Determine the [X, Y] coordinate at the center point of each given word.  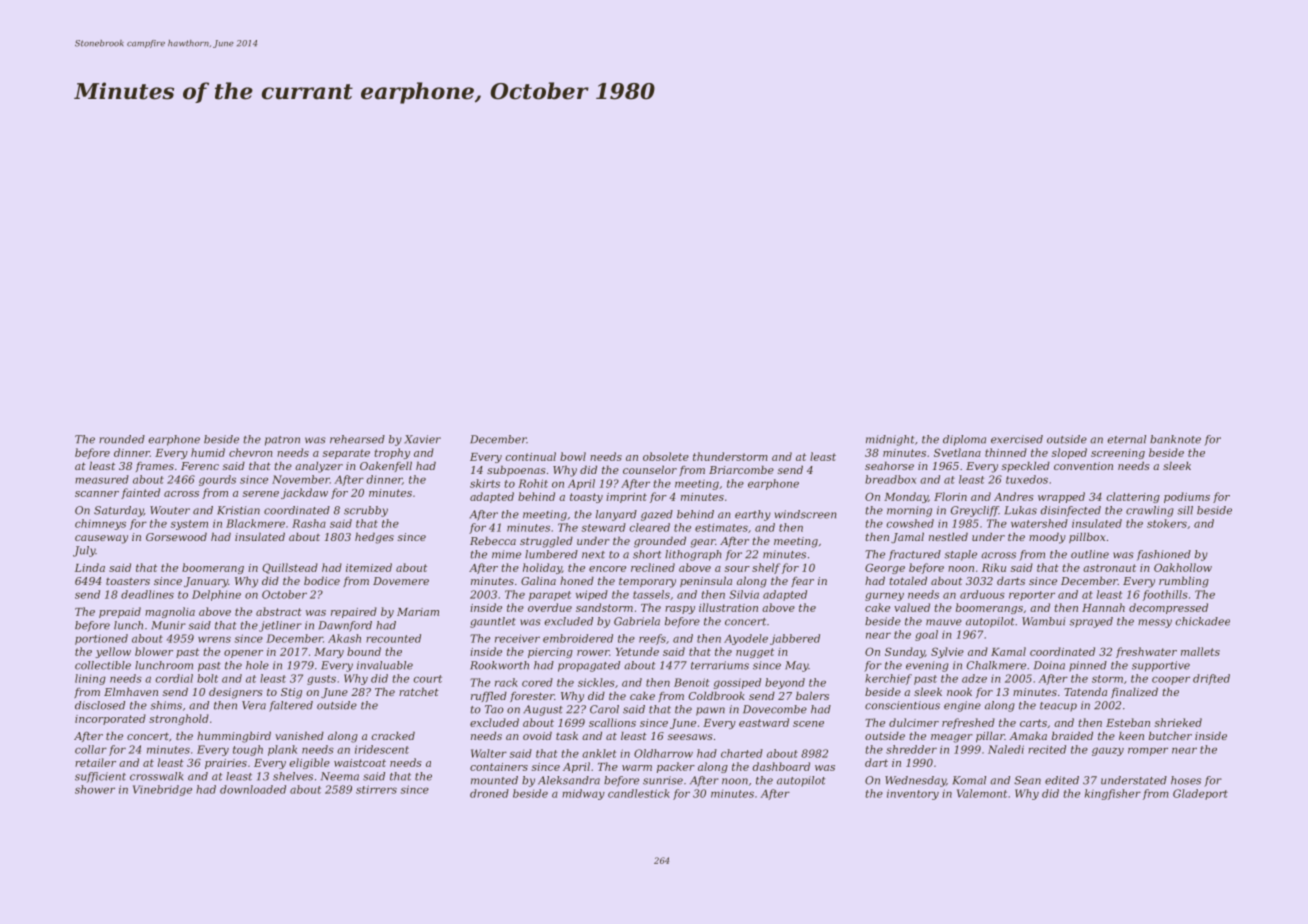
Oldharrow [663, 753]
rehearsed [357, 439]
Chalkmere [996, 665]
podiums [1187, 497]
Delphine [216, 595]
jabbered [795, 639]
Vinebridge [162, 790]
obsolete [666, 456]
